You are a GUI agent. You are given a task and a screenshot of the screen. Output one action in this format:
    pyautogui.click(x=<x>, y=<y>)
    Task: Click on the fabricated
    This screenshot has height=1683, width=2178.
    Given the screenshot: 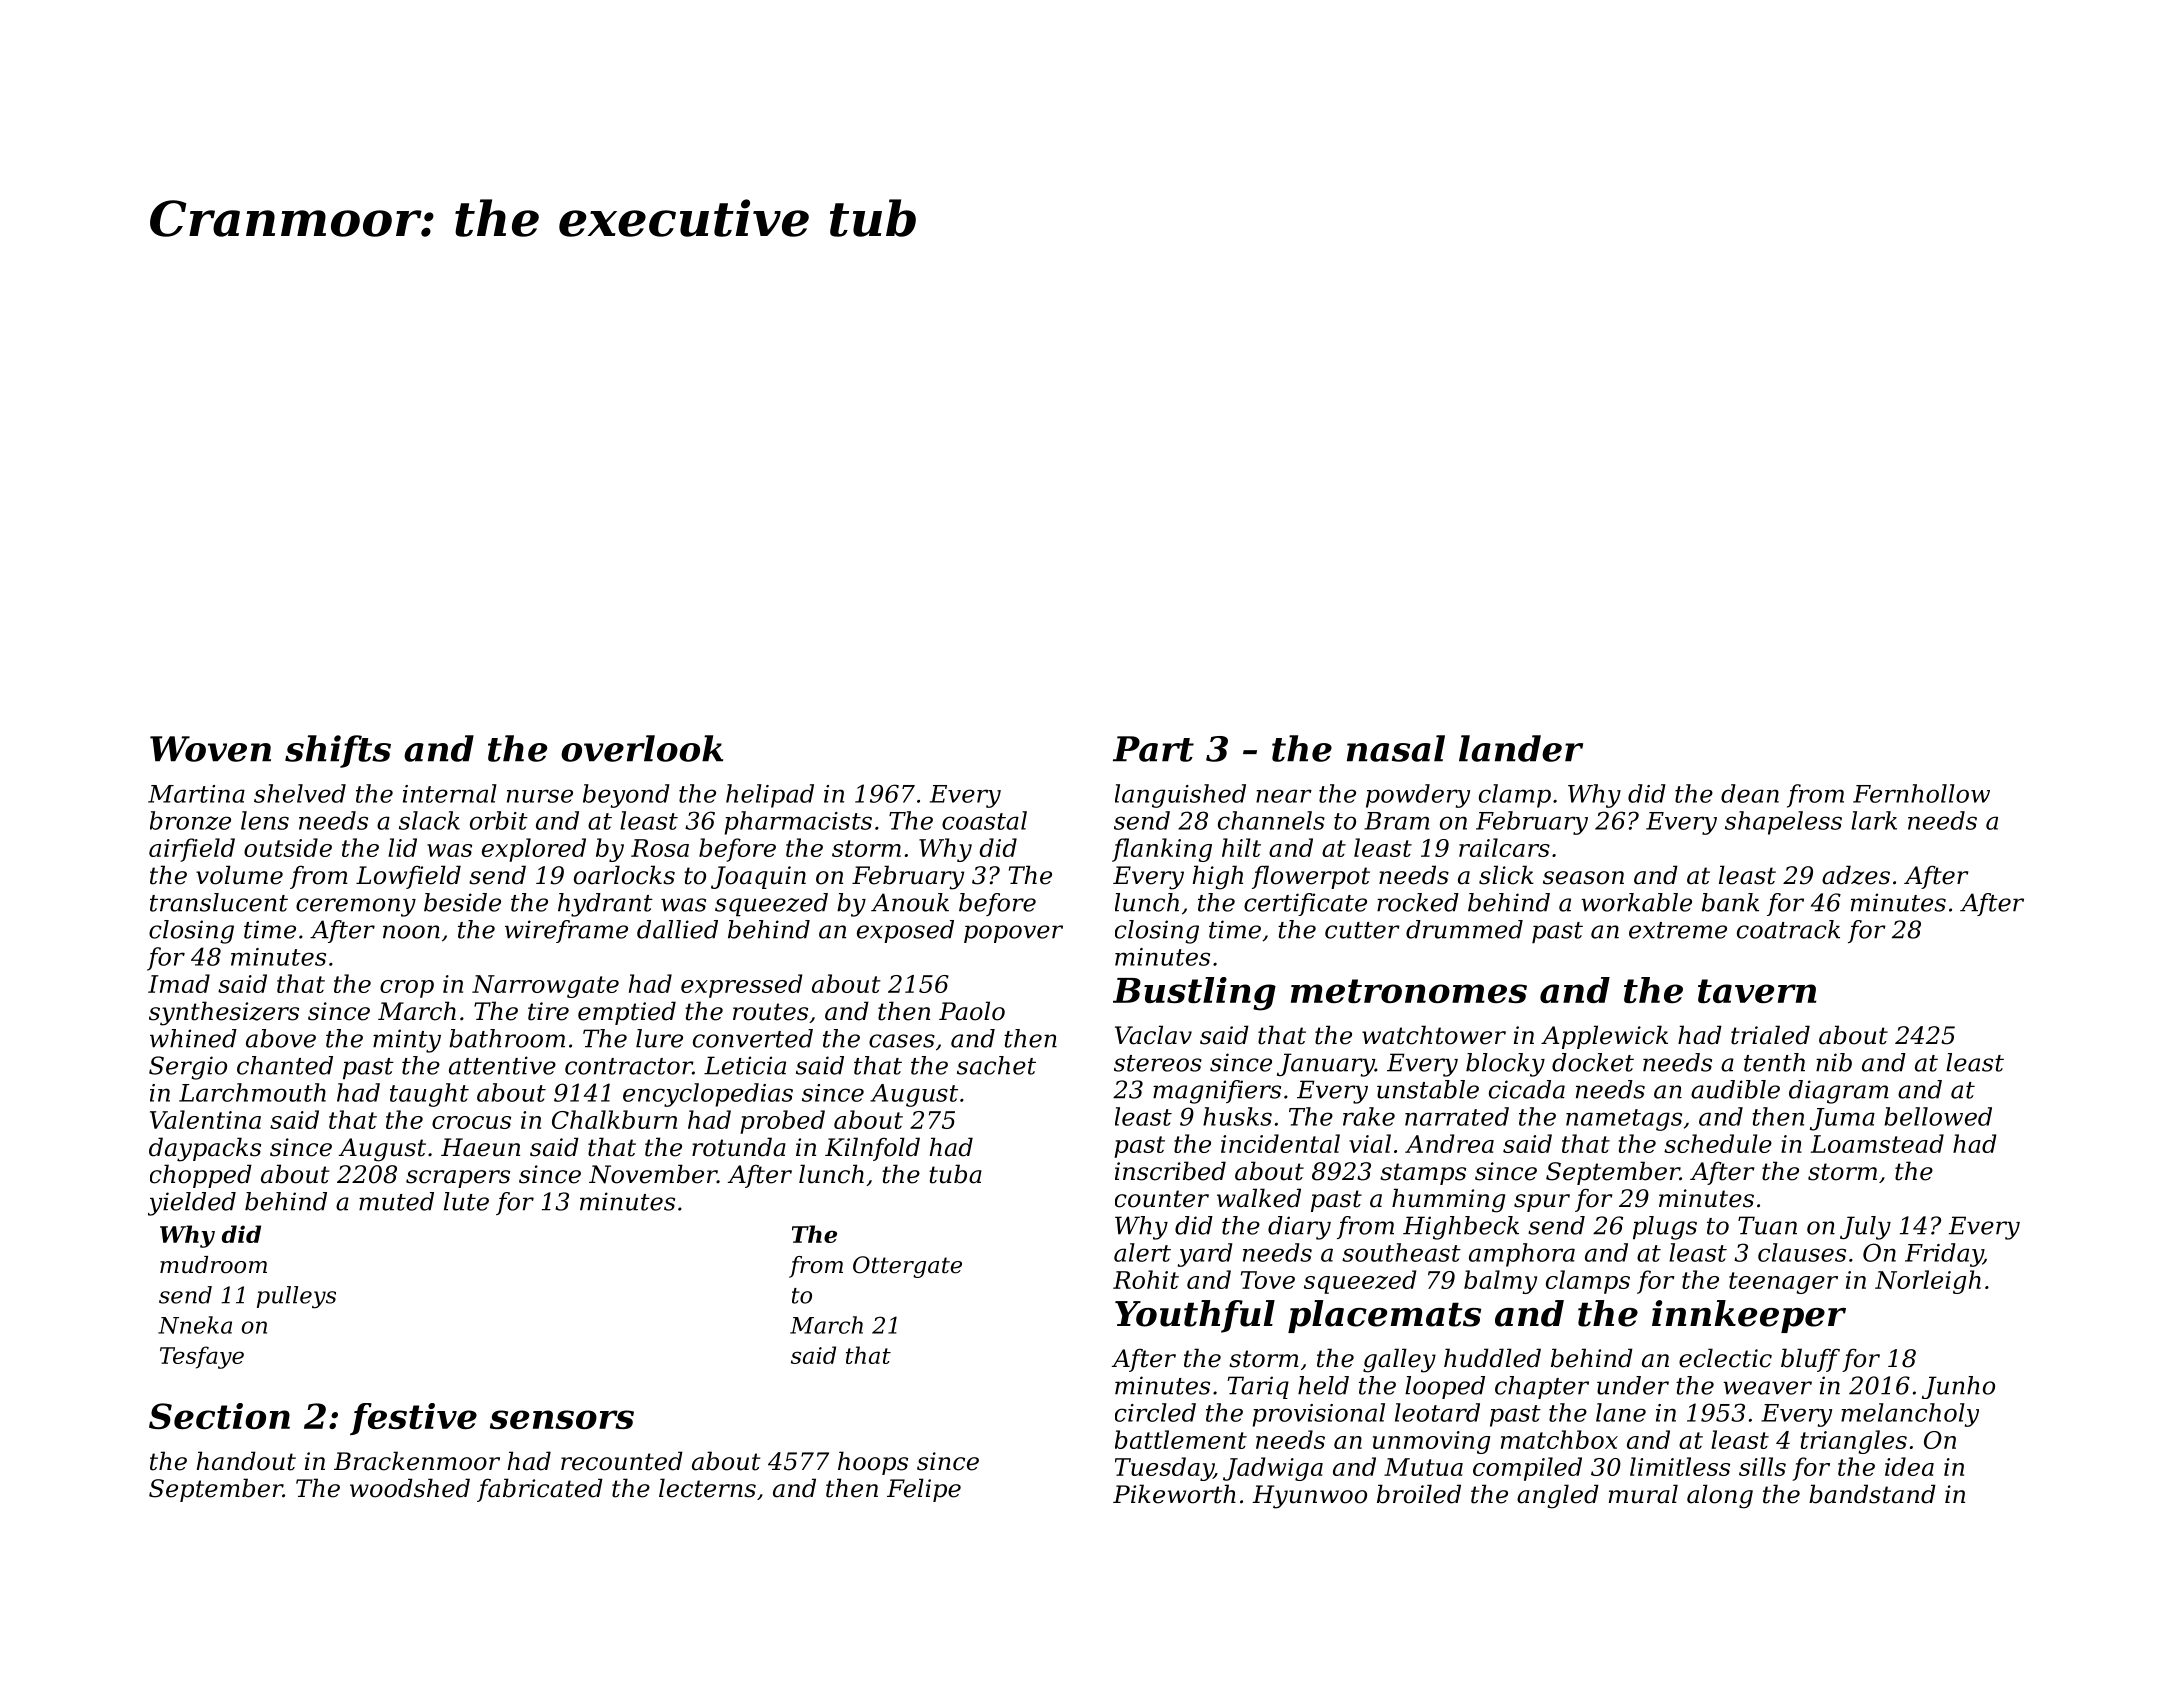 What is the action you would take?
    pyautogui.click(x=540, y=1490)
